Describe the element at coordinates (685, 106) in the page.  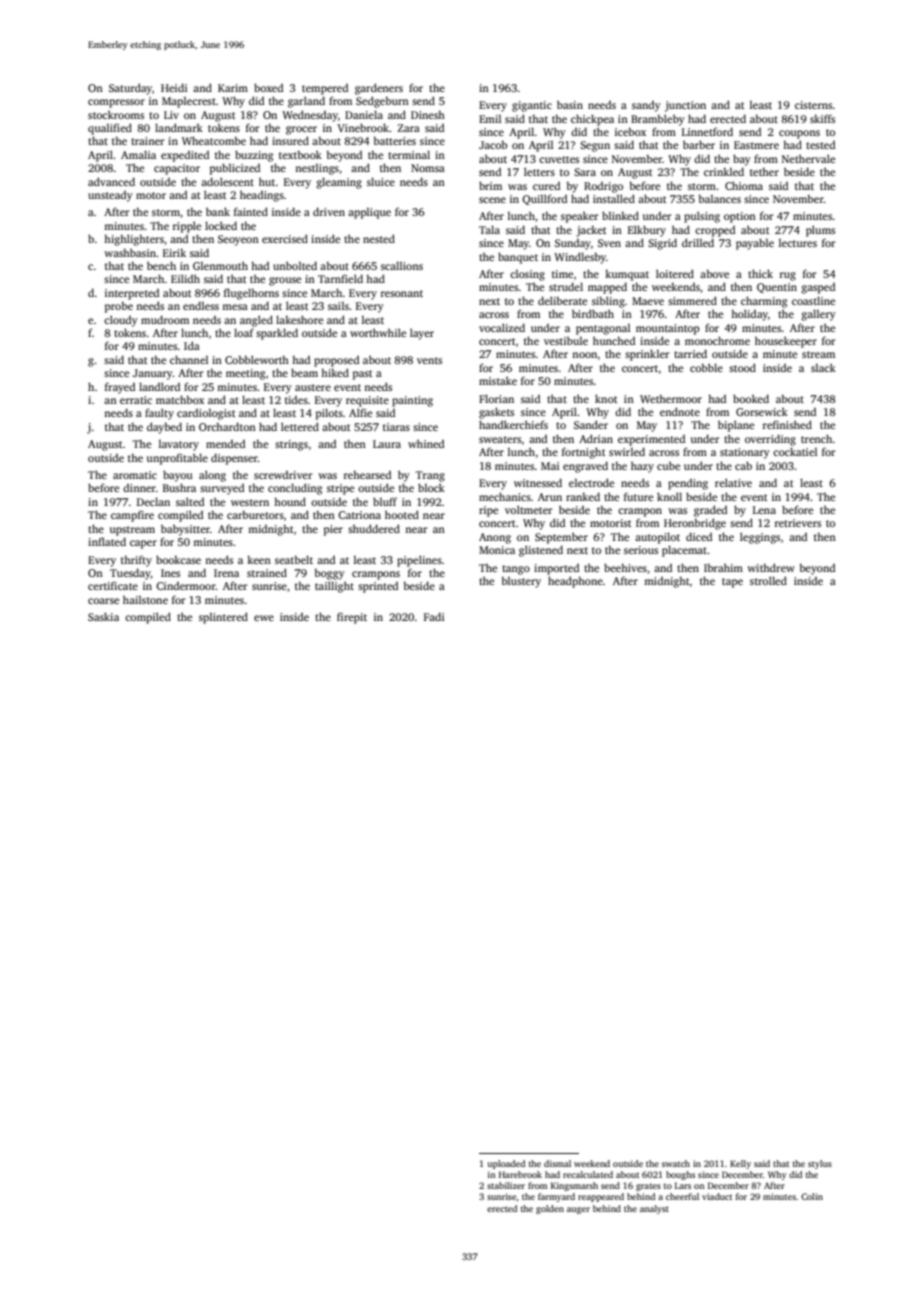
I see `junction` at that location.
